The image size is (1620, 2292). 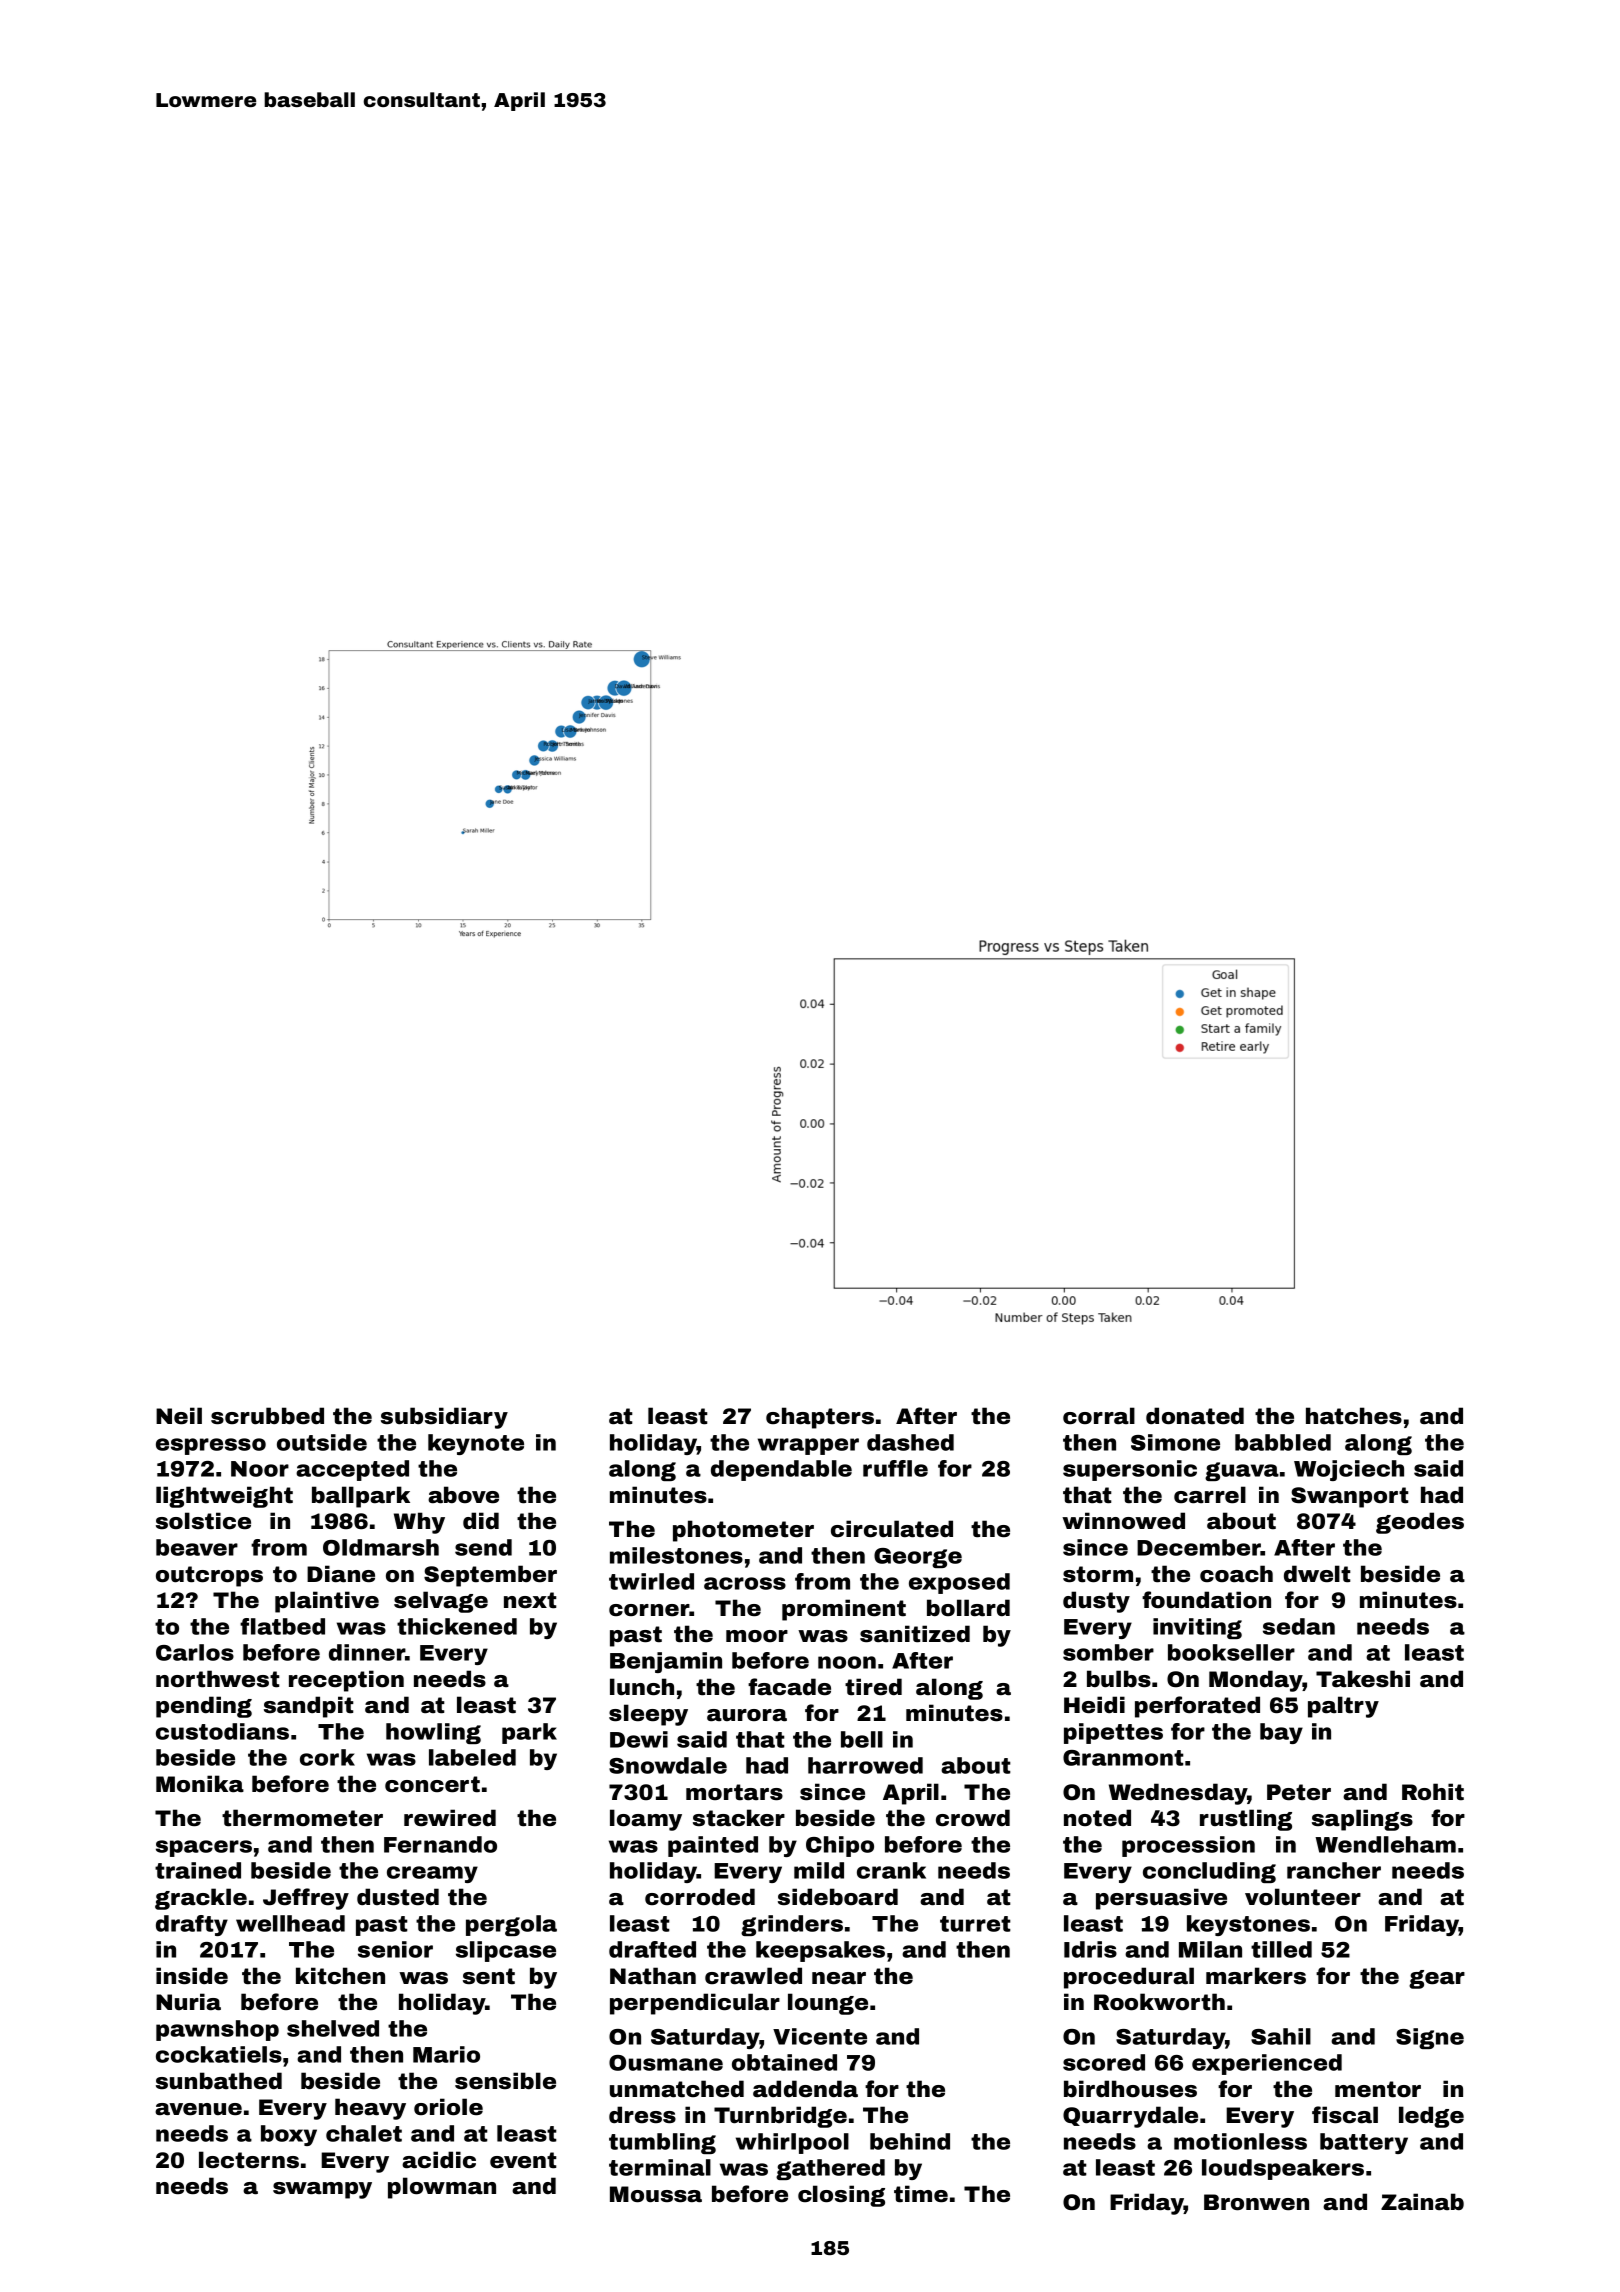 I want to click on chapters, so click(x=820, y=1418).
